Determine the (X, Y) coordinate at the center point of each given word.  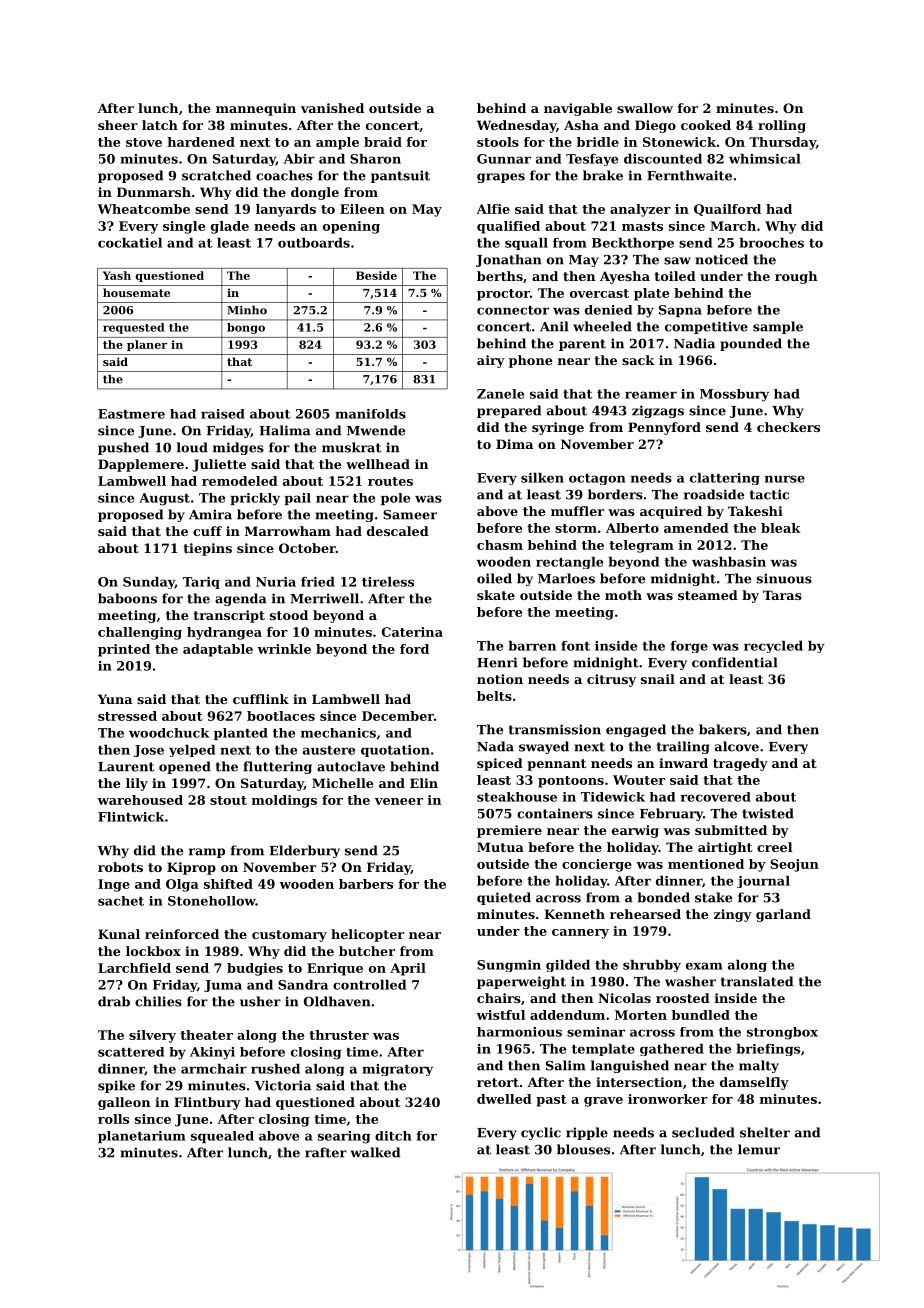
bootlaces (281, 716)
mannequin (256, 109)
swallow (645, 108)
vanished (332, 108)
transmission (555, 729)
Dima (514, 444)
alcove (737, 746)
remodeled (240, 481)
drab (114, 1001)
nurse (785, 479)
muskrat (351, 447)
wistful (500, 1015)
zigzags (658, 411)
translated (757, 981)
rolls (113, 1119)
